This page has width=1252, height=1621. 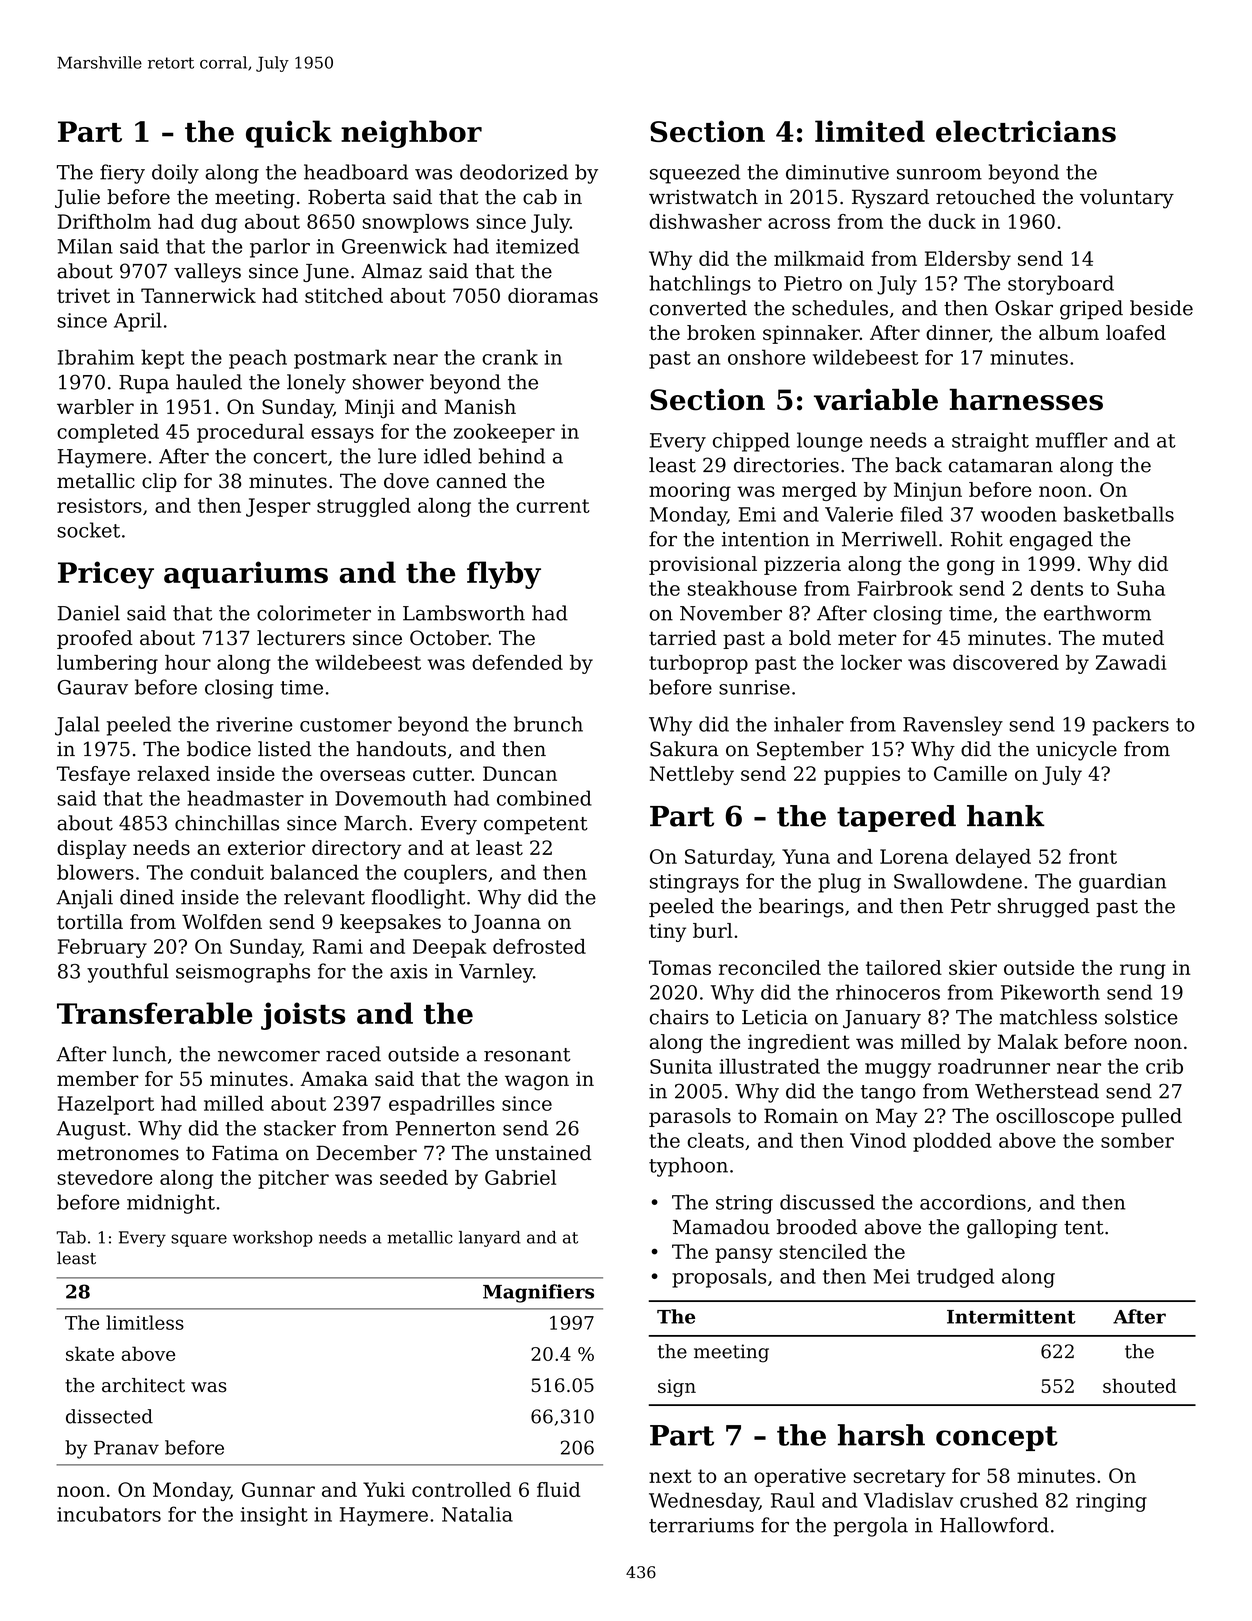 I want to click on electricians, so click(x=1026, y=131).
